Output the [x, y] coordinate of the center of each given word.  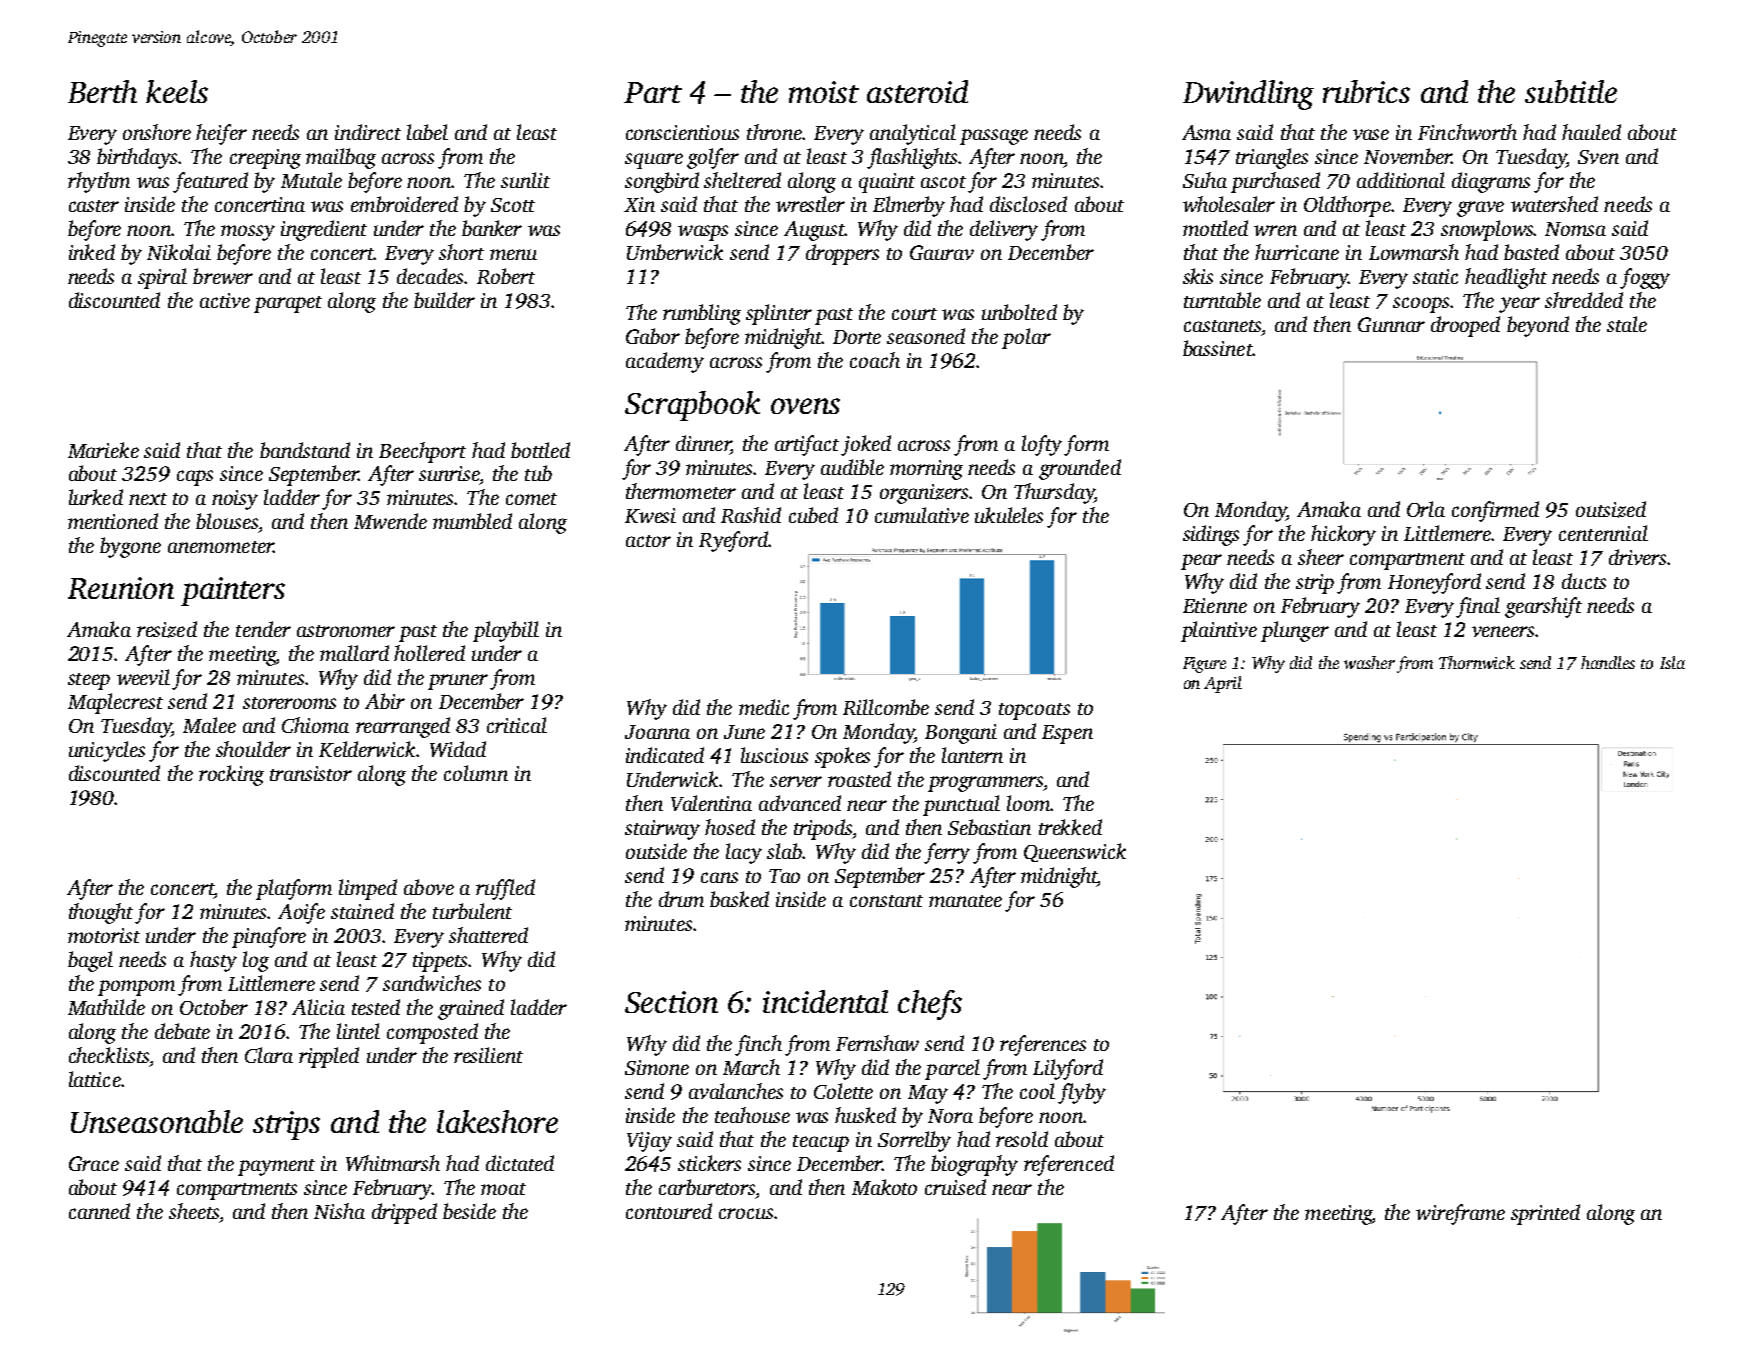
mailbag [341, 158]
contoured [669, 1211]
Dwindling [1248, 95]
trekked [1070, 827]
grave [1480, 209]
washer [1369, 662]
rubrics [1366, 91]
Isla [1672, 662]
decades [431, 276]
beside [469, 1211]
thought [101, 913]
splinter [779, 314]
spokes [842, 757]
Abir [385, 701]
